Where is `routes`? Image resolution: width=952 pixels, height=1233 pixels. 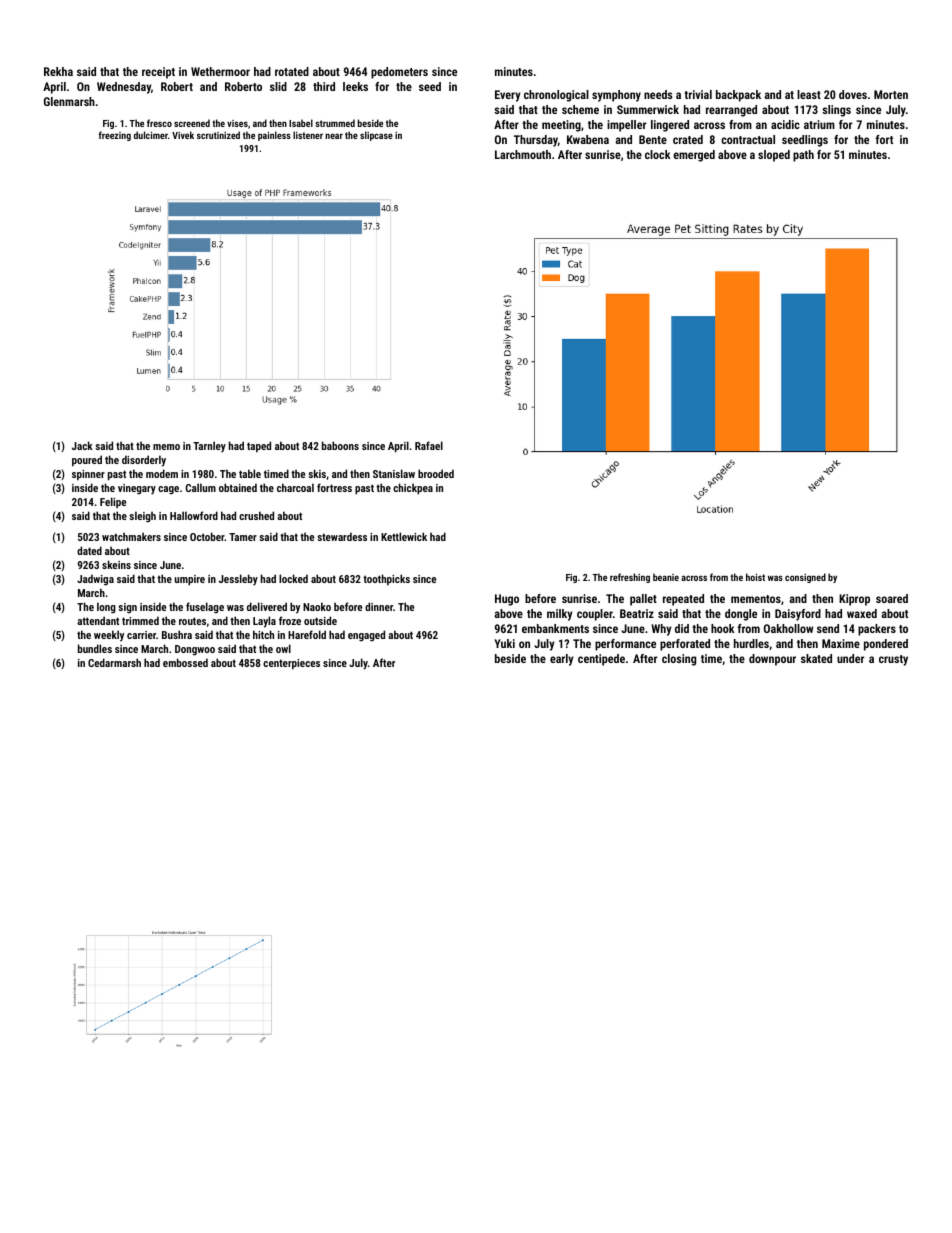
routes is located at coordinates (192, 621).
